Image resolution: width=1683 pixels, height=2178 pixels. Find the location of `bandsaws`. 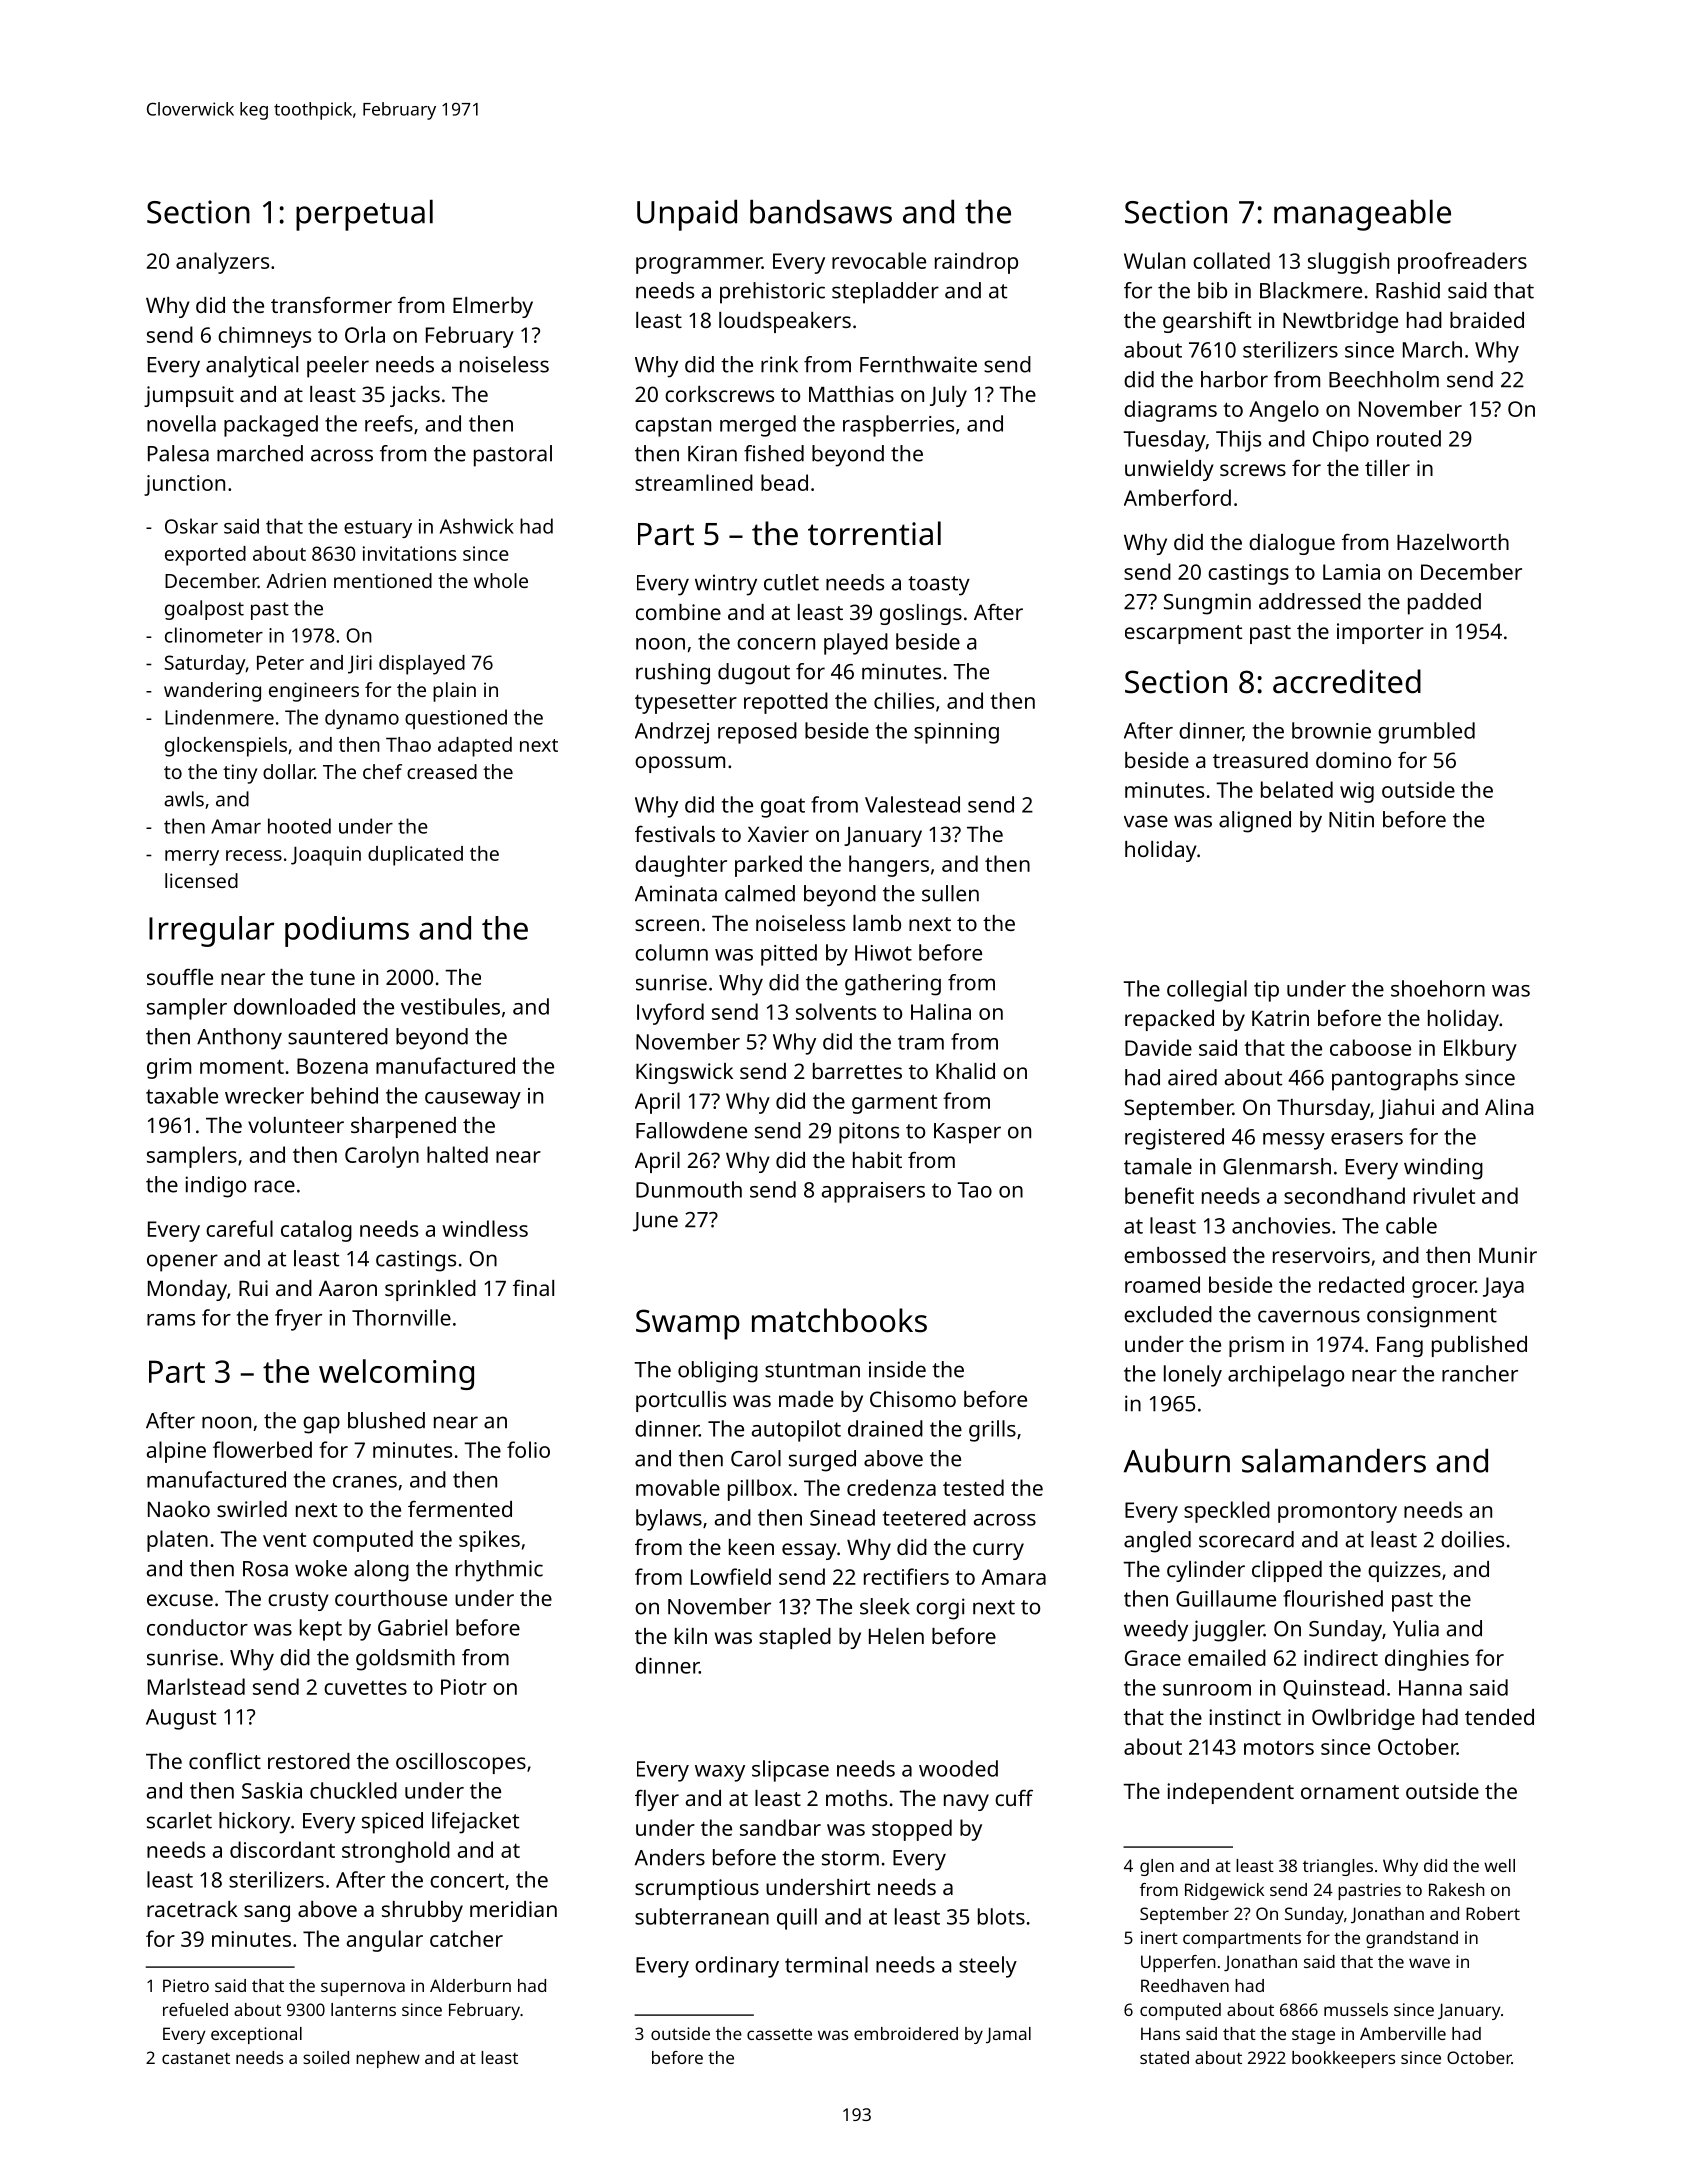

bandsaws is located at coordinates (821, 212).
